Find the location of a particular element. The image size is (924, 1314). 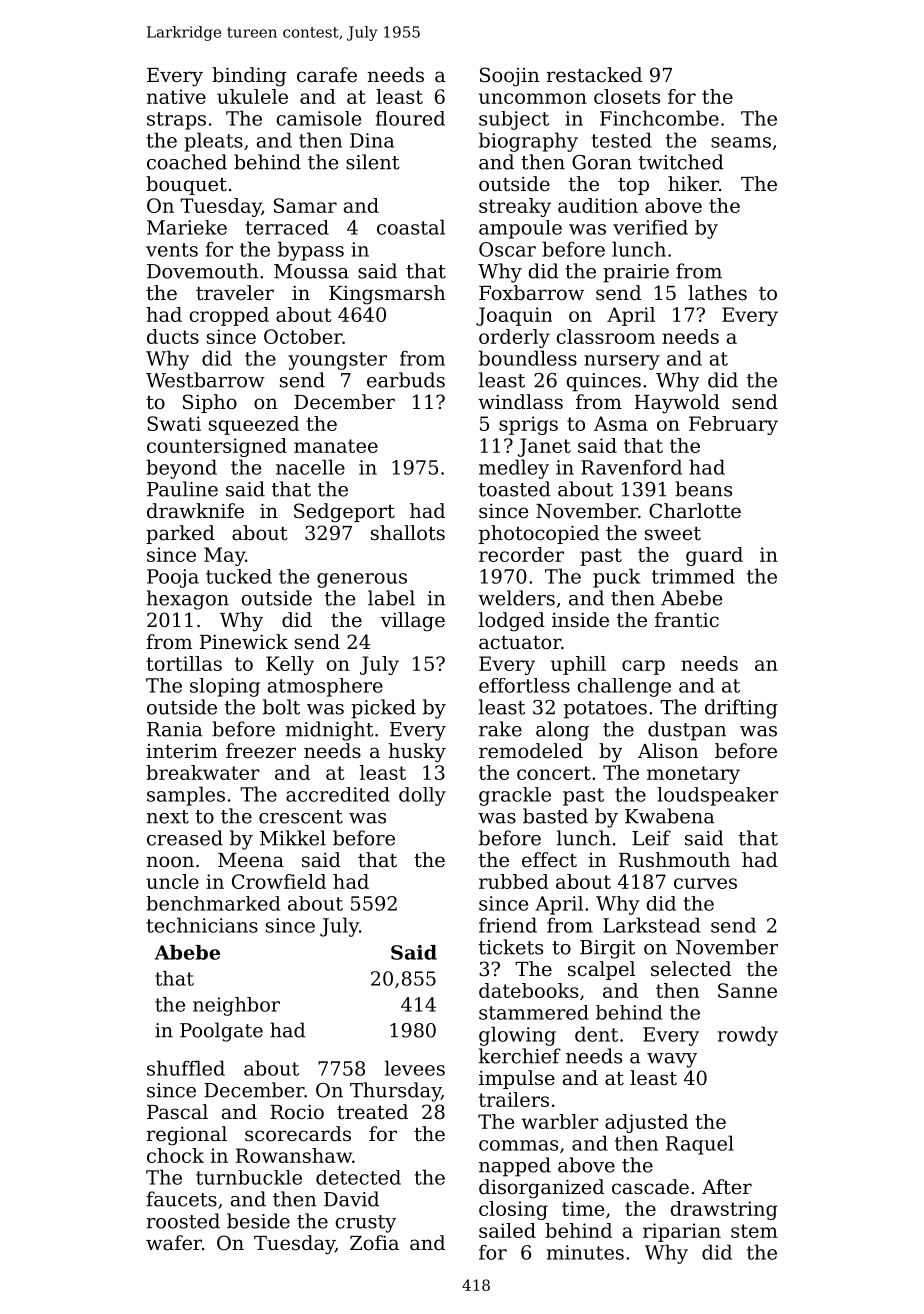

earbuds is located at coordinates (406, 380).
